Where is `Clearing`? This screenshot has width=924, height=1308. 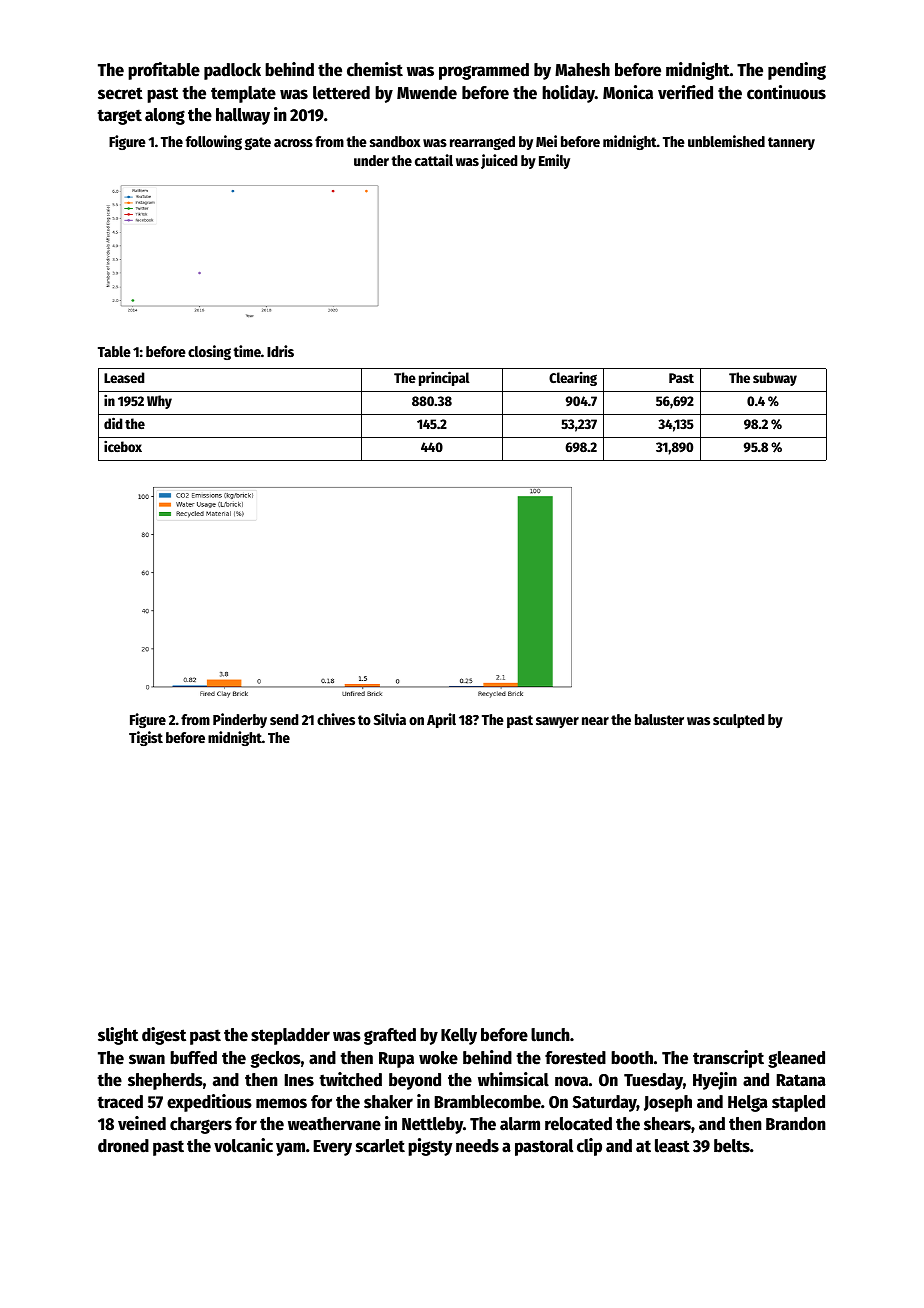 Clearing is located at coordinates (573, 379).
